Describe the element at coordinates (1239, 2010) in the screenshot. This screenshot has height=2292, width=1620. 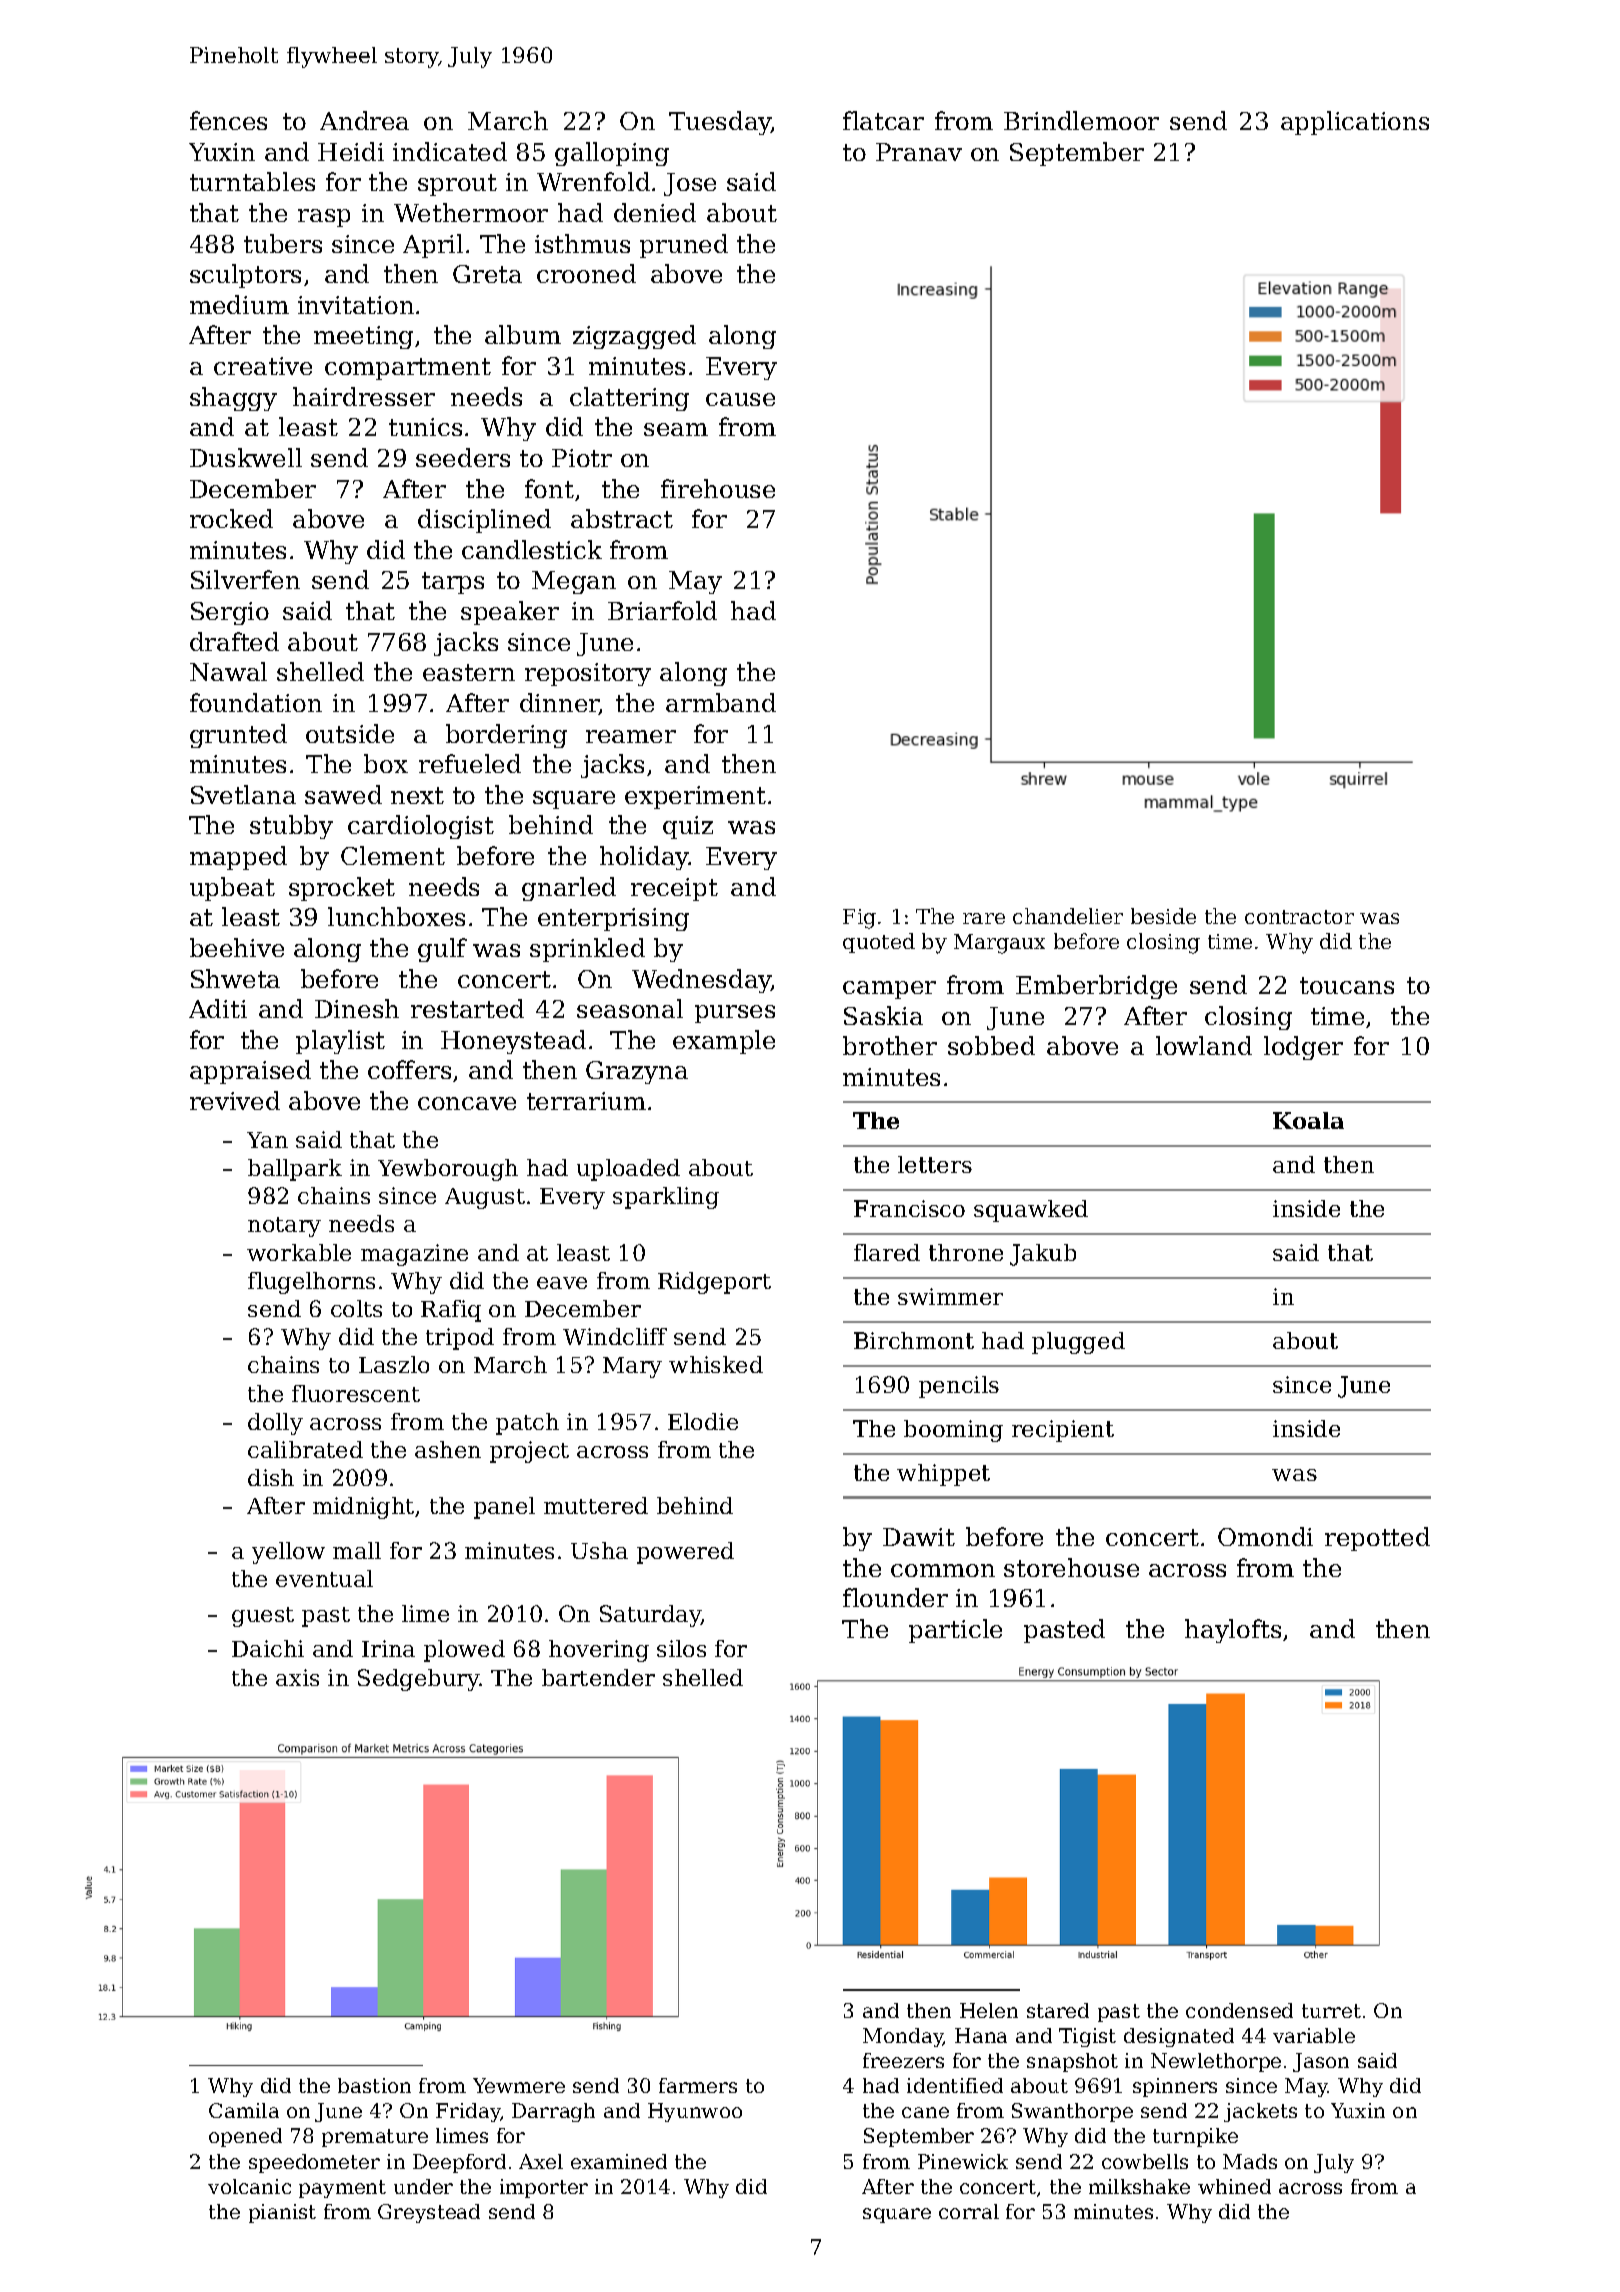
I see `condensed` at that location.
